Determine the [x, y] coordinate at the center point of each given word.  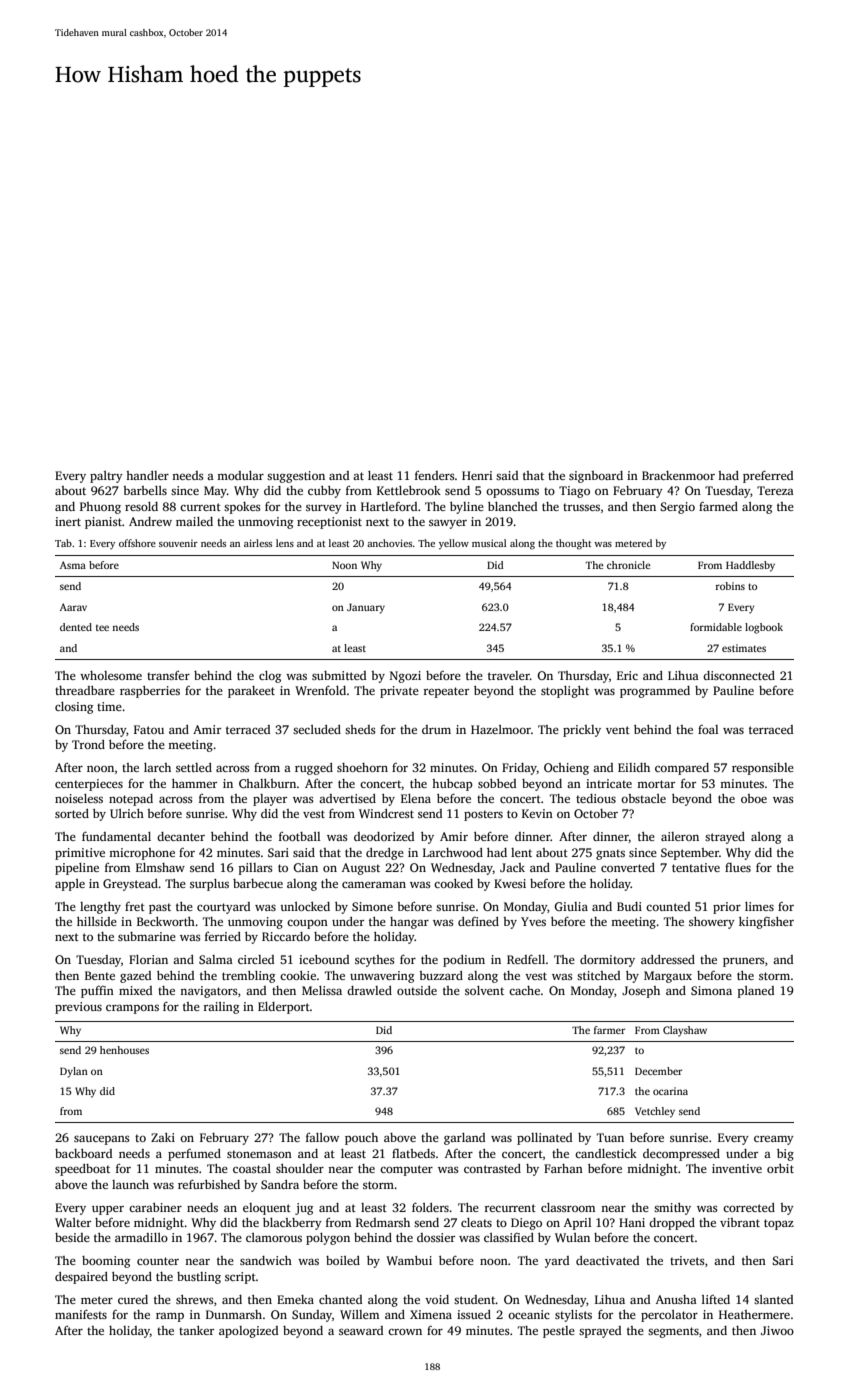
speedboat [82, 1170]
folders [430, 1207]
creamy [774, 1140]
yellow [454, 544]
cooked [453, 883]
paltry [106, 477]
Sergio [677, 508]
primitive [80, 854]
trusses [581, 507]
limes [759, 906]
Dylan [74, 1072]
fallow [322, 1137]
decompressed [681, 1155]
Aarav [73, 607]
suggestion [296, 477]
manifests [81, 1314]
